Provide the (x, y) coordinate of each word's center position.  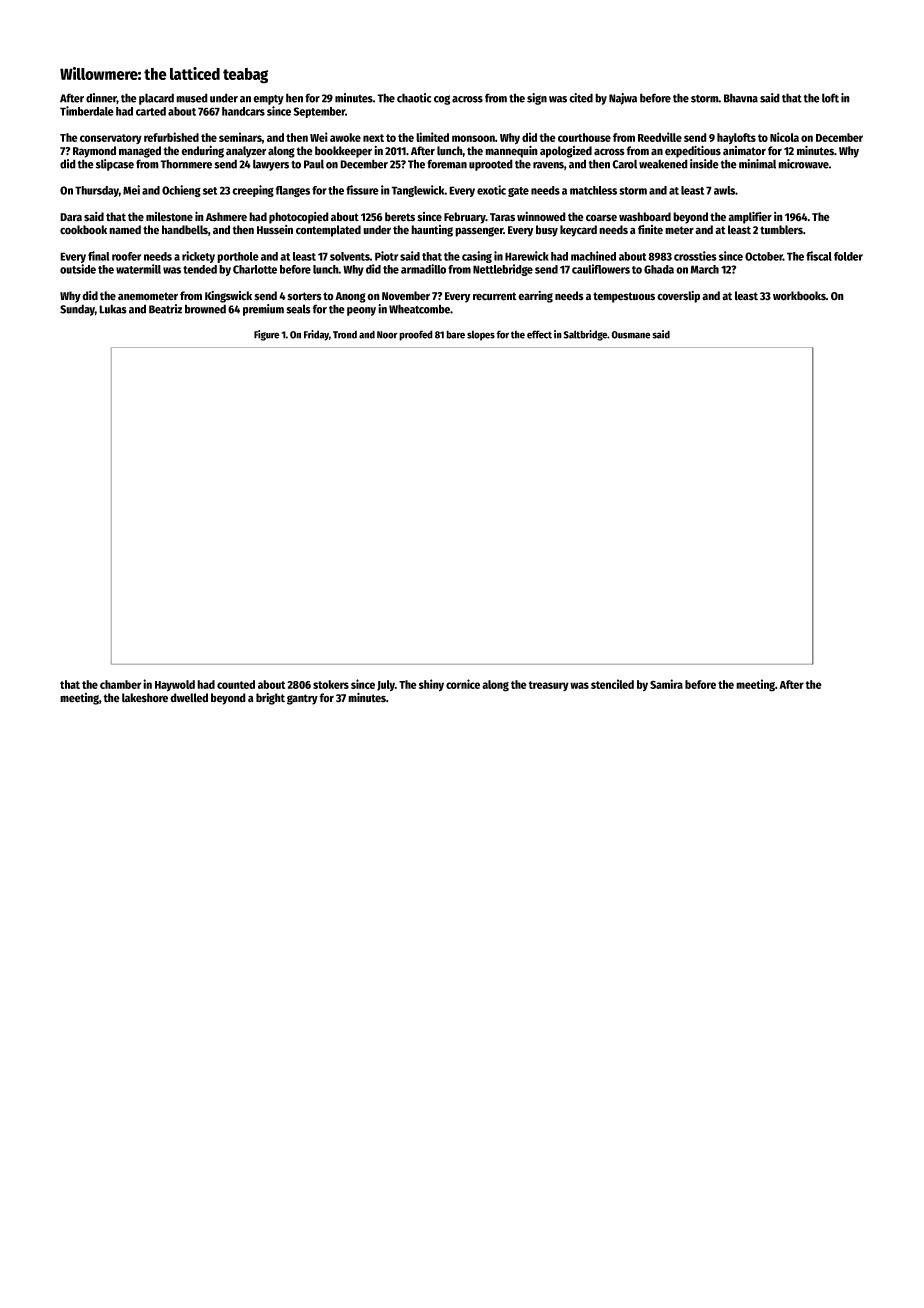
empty (268, 100)
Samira (666, 684)
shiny (431, 685)
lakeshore (145, 698)
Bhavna (741, 98)
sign (537, 99)
